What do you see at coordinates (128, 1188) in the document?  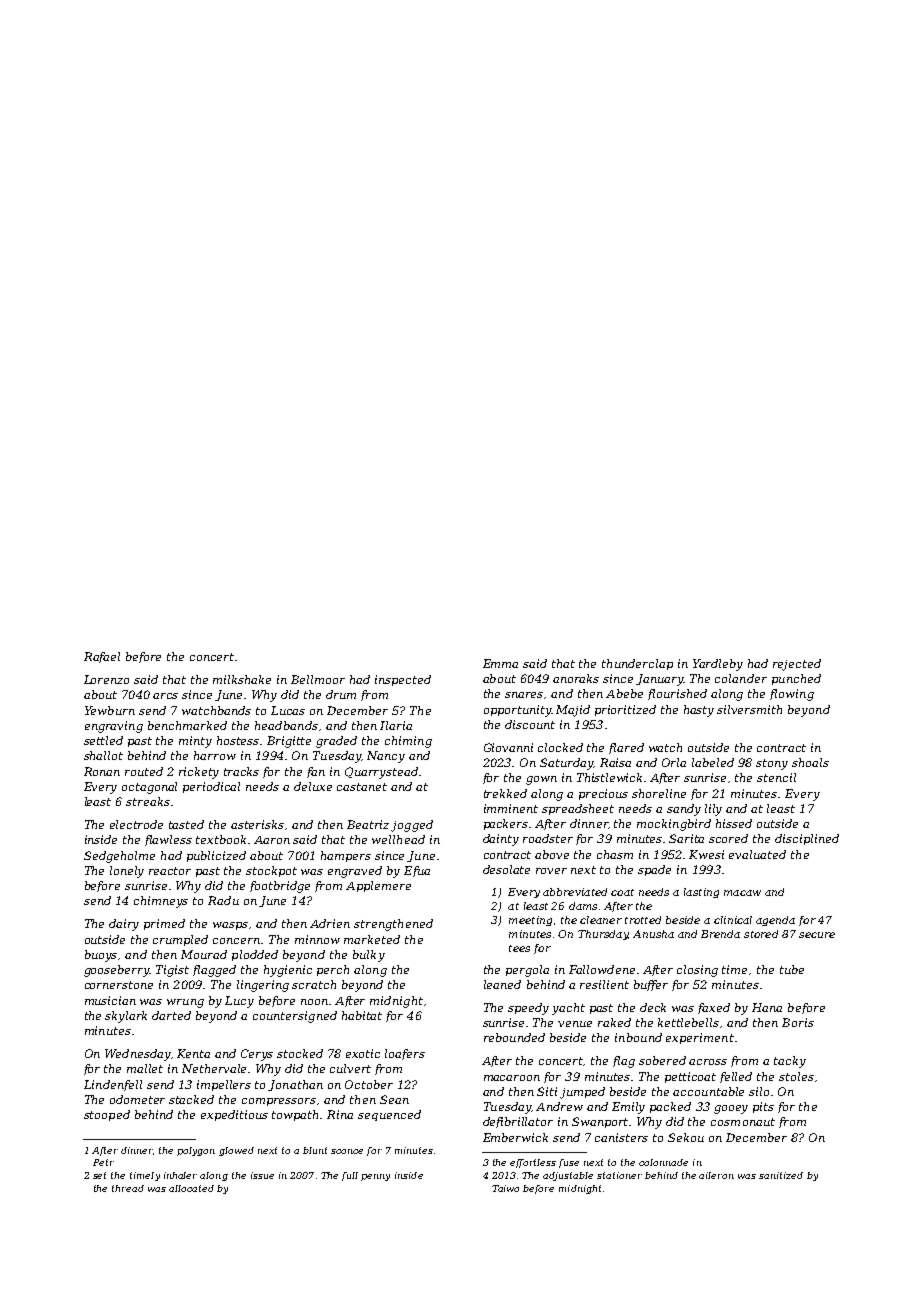 I see `thread` at bounding box center [128, 1188].
